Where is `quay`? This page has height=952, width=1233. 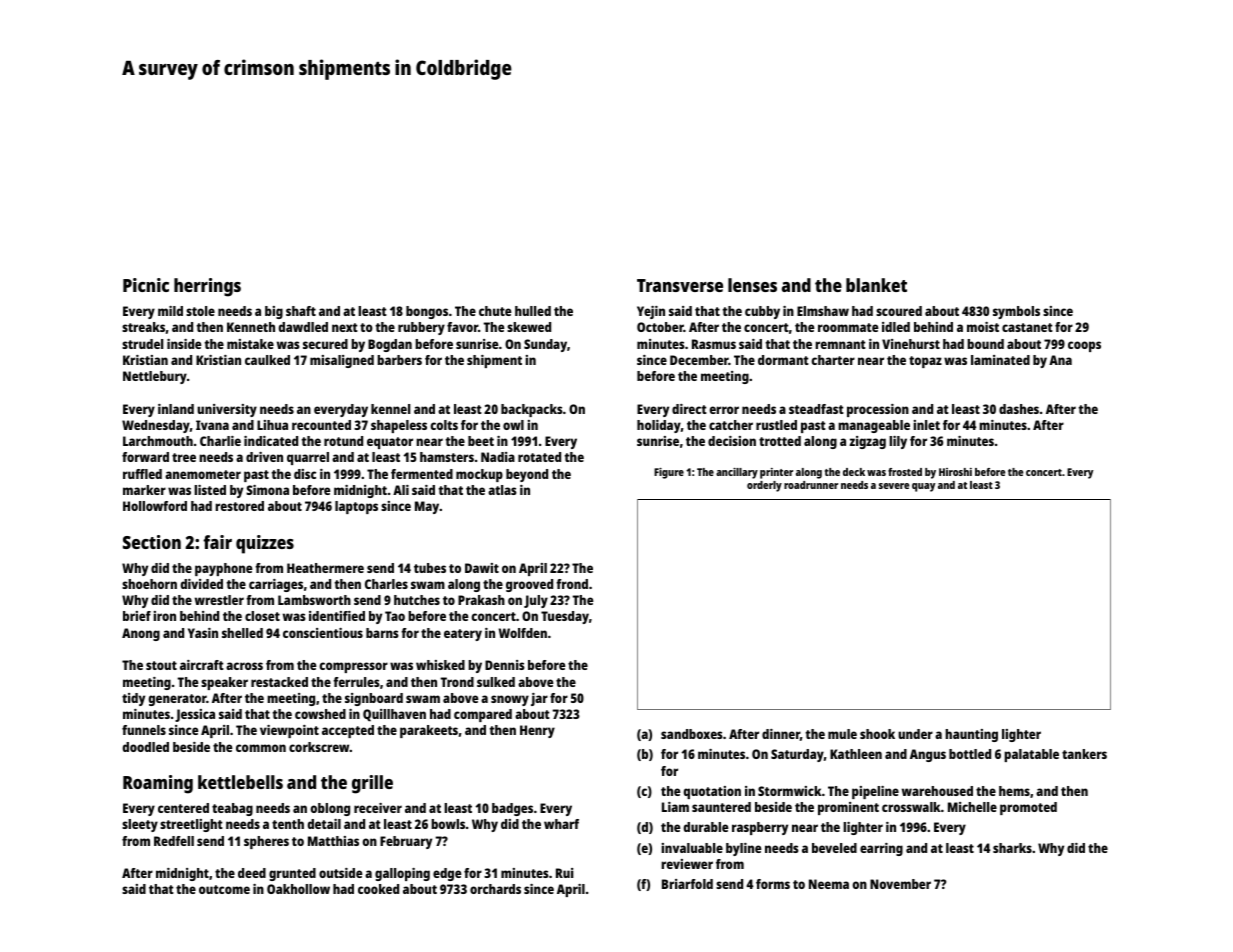
quay is located at coordinates (923, 487).
